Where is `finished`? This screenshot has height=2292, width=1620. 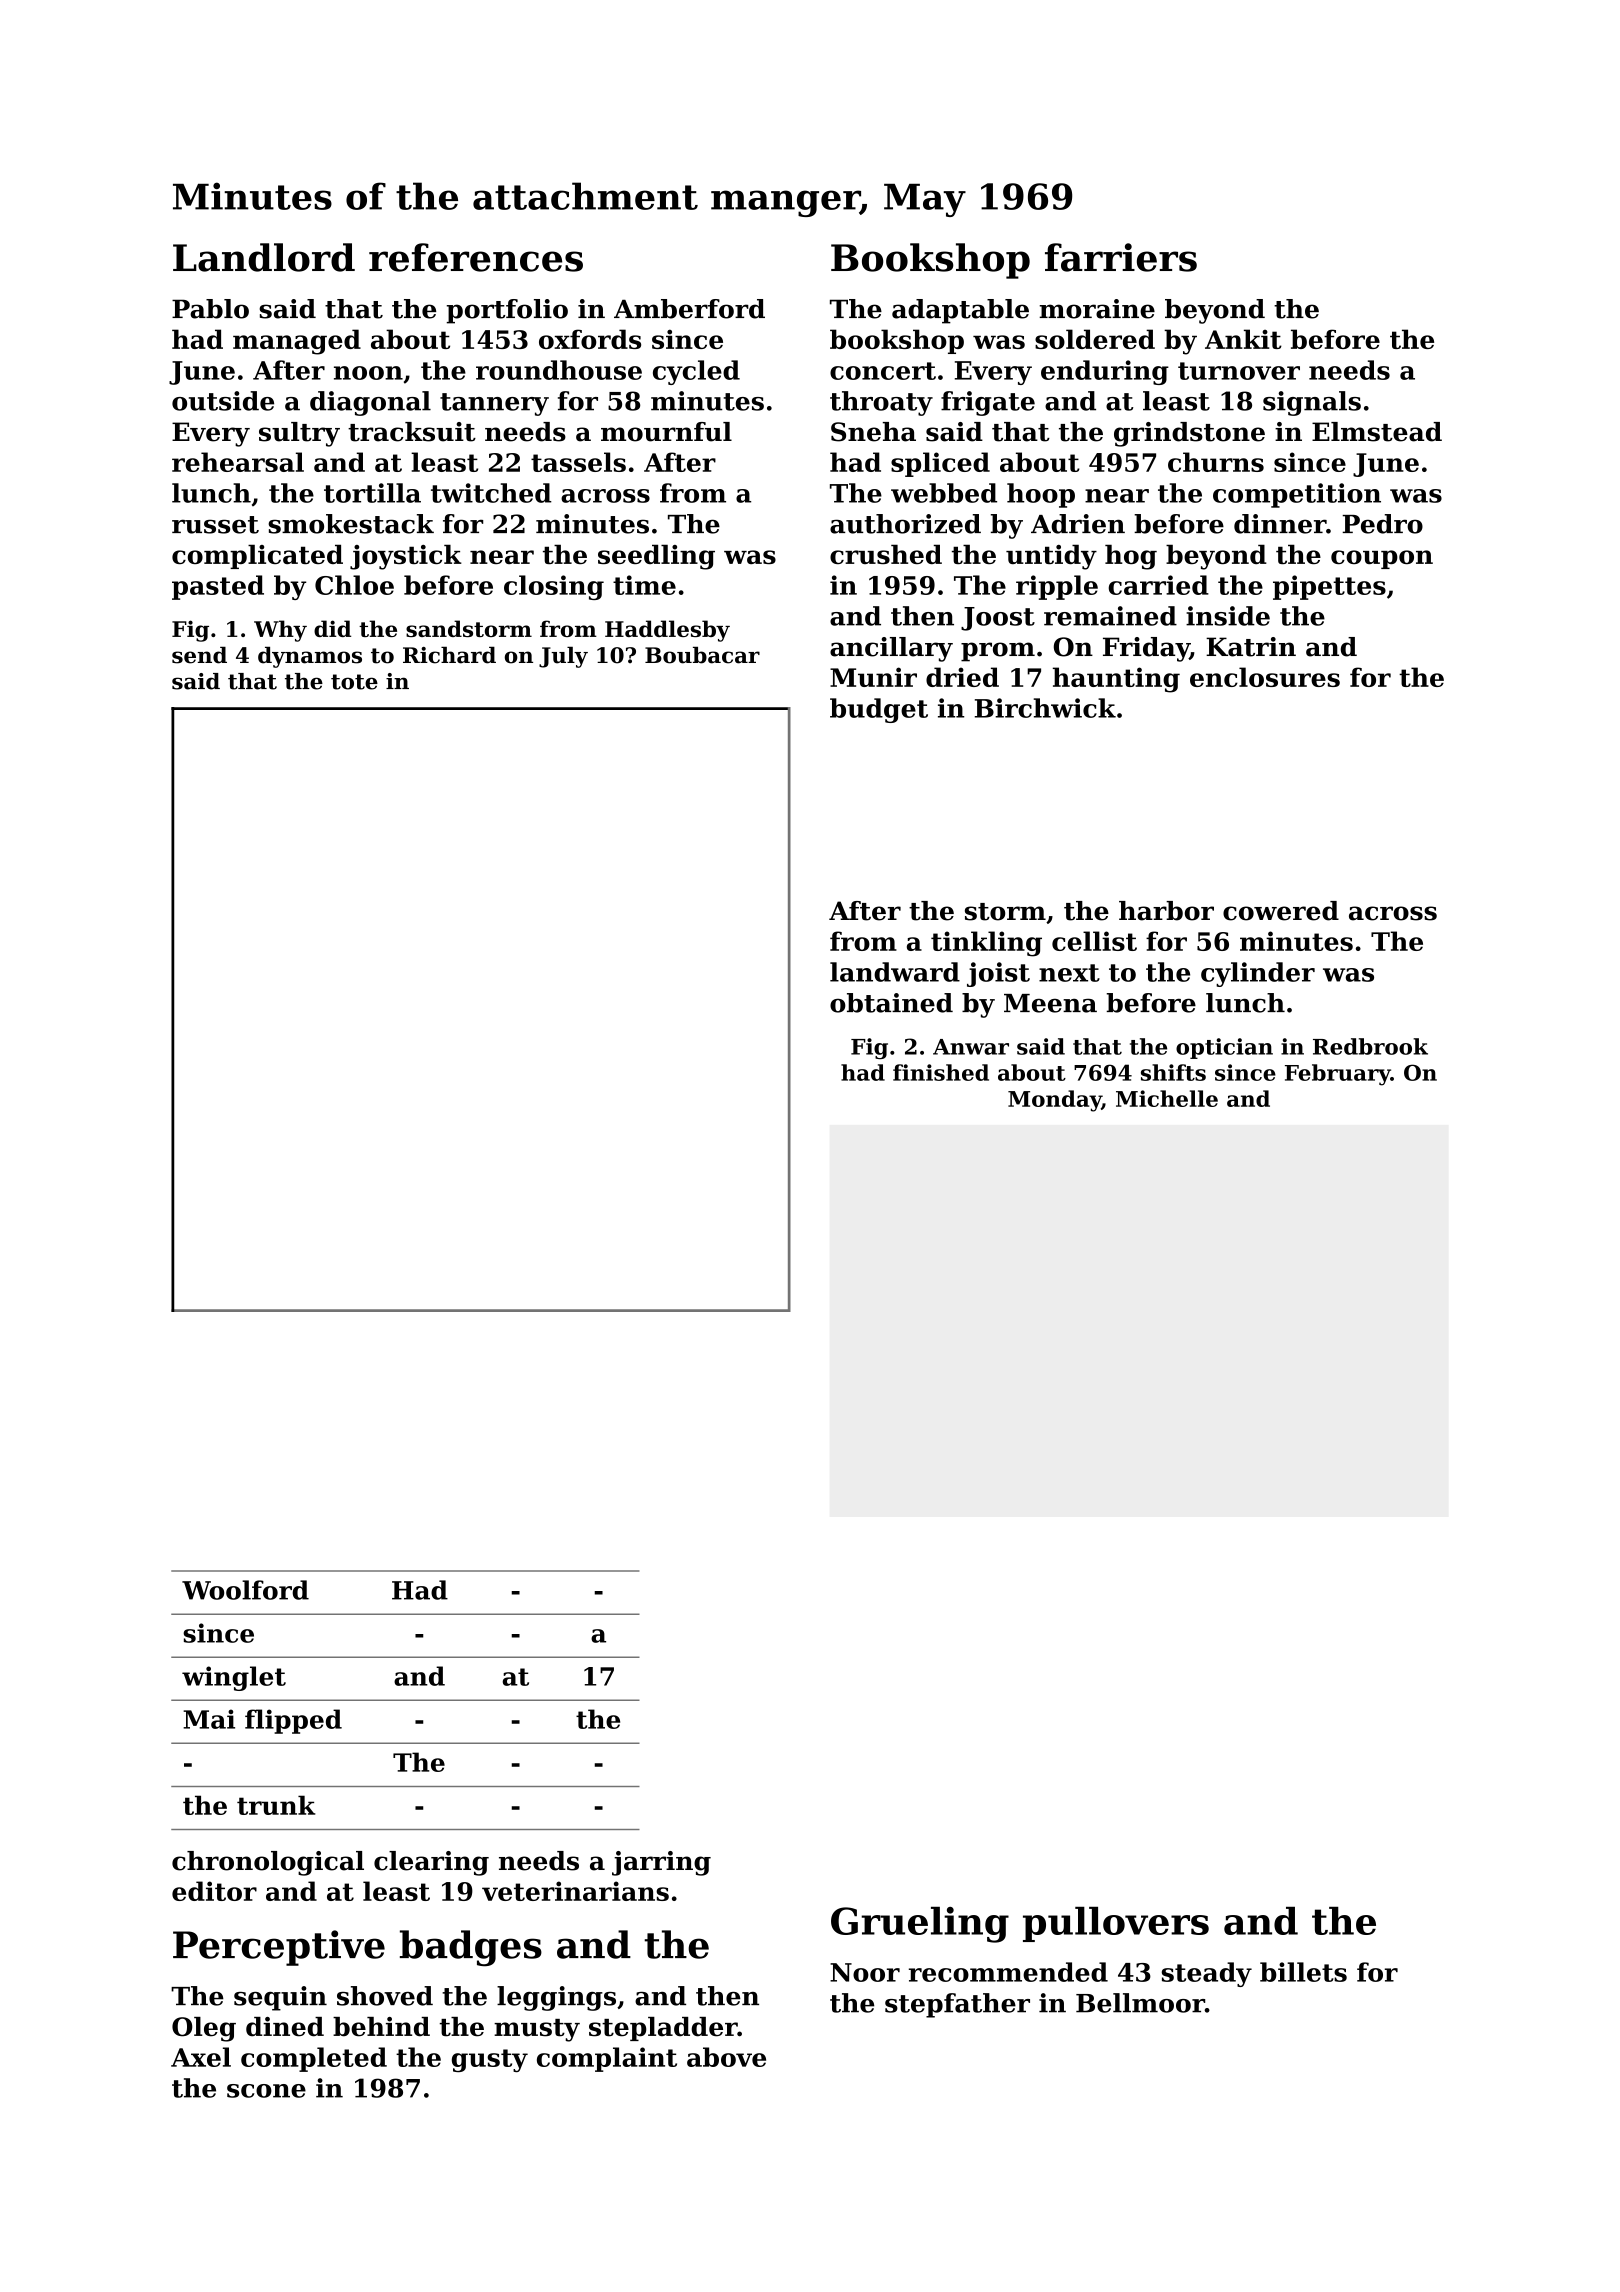
finished is located at coordinates (941, 1072).
